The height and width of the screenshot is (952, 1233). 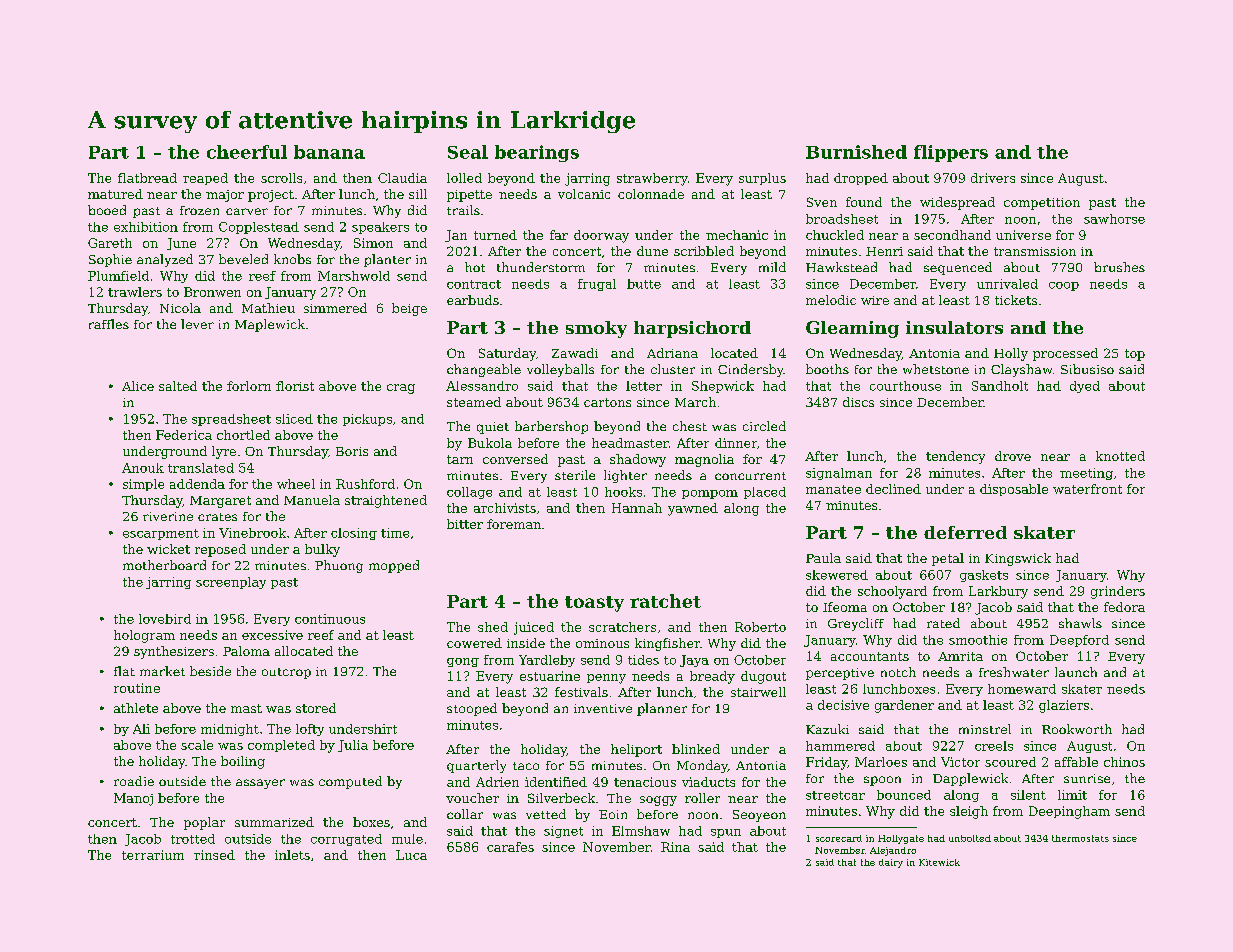 I want to click on insulators, so click(x=954, y=327).
